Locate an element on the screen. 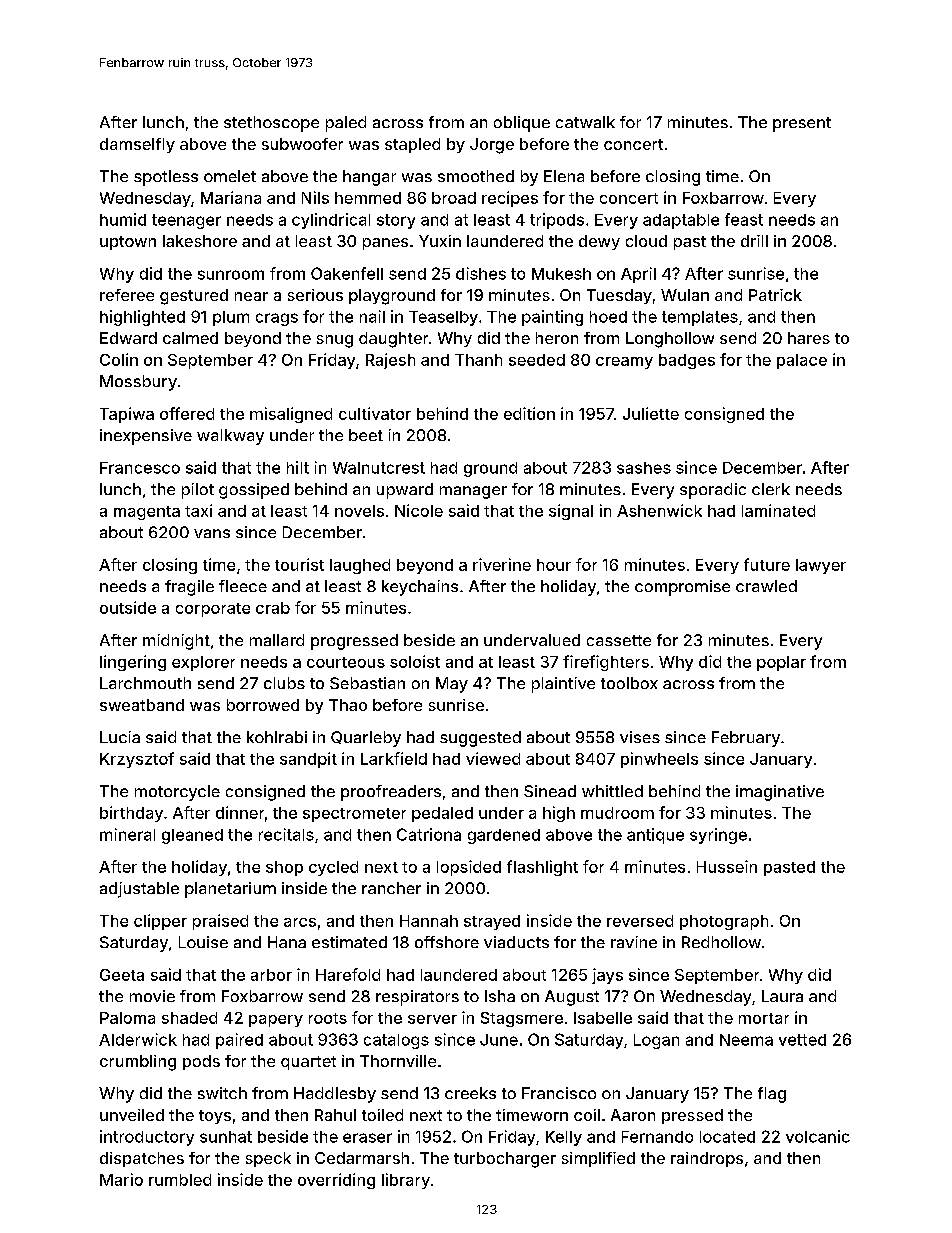 The width and height of the screenshot is (952, 1233). mortar is located at coordinates (764, 1018).
